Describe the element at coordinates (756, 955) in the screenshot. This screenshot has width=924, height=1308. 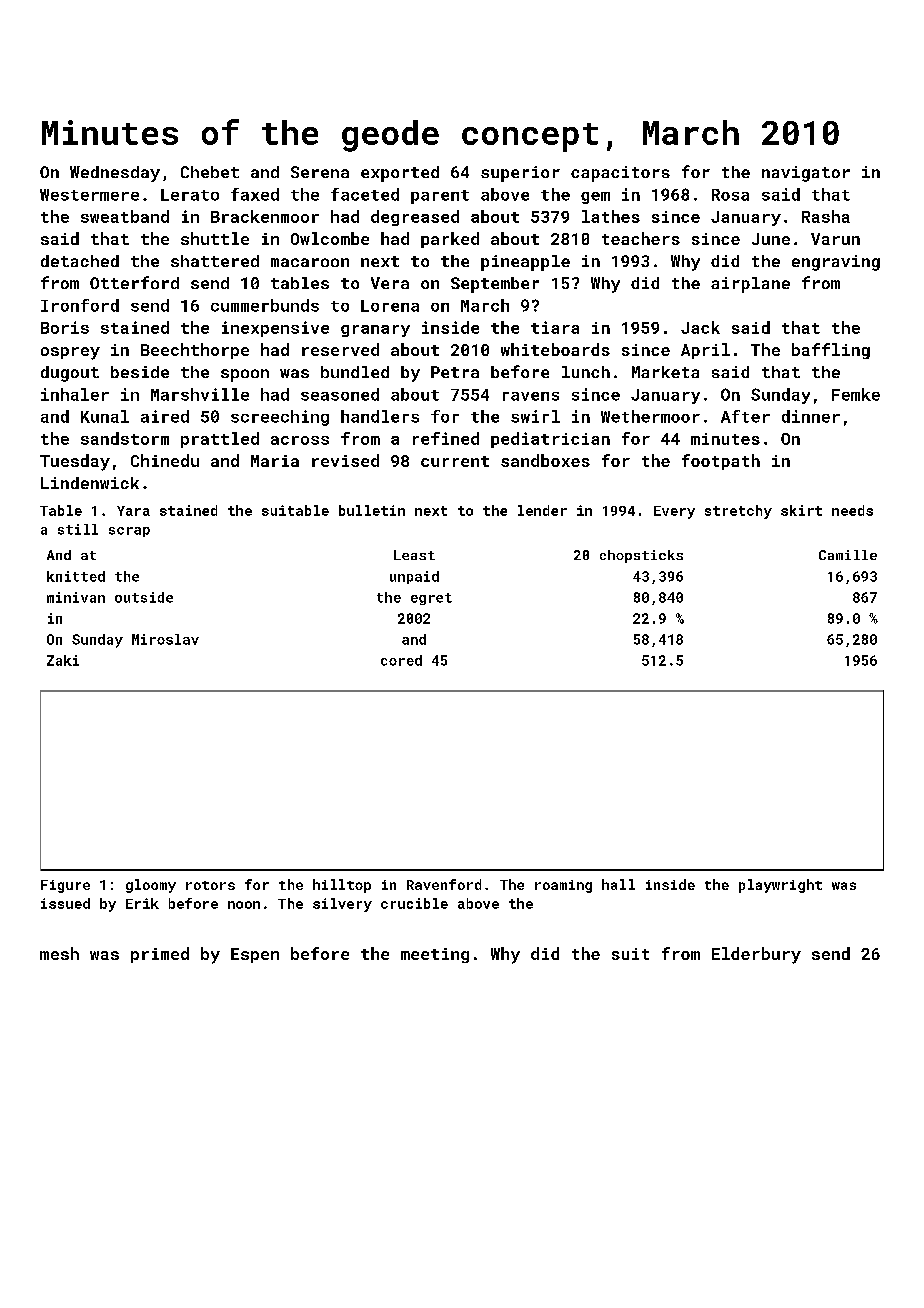
I see `Elderbury` at that location.
